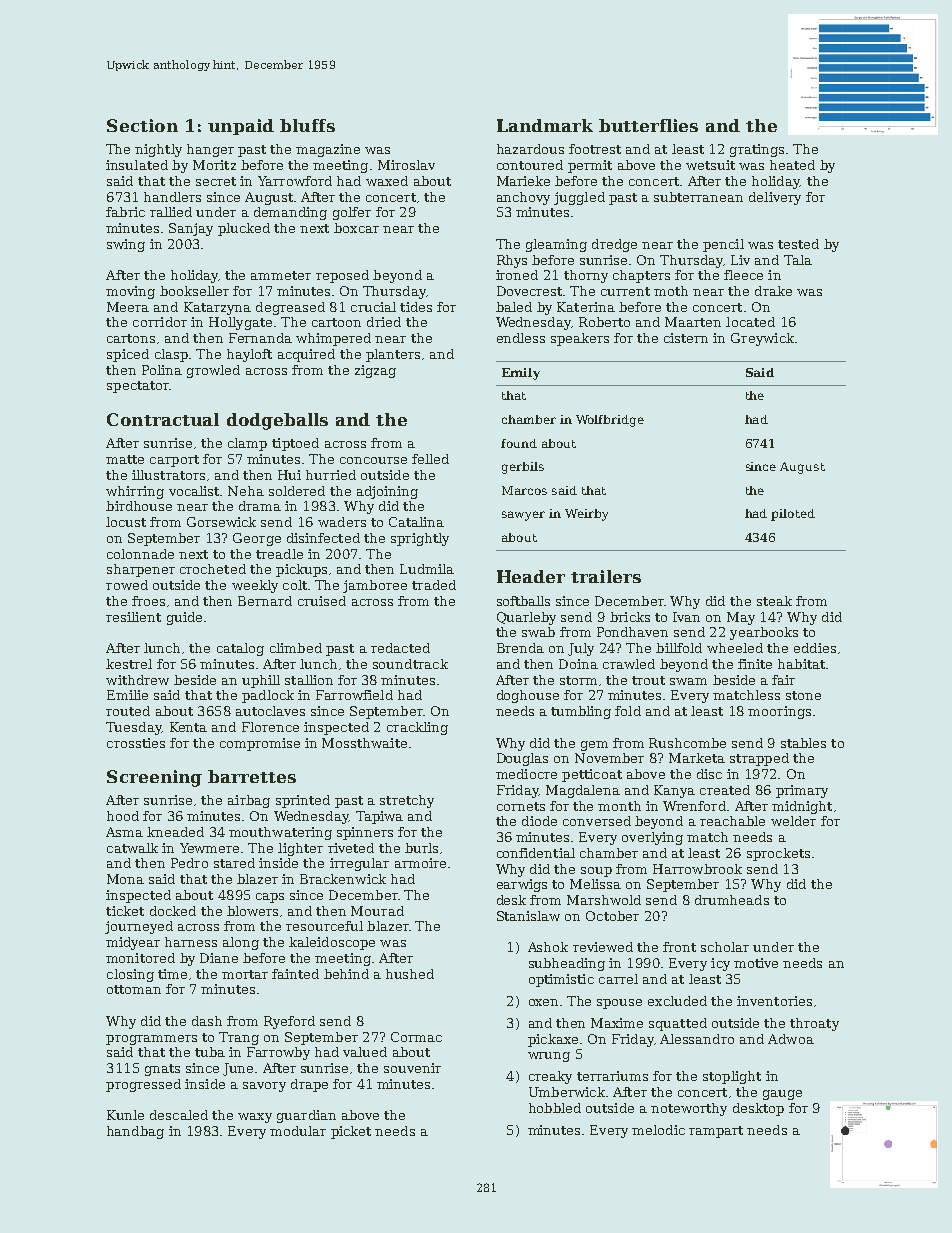 The image size is (952, 1233). I want to click on Screening, so click(154, 778).
